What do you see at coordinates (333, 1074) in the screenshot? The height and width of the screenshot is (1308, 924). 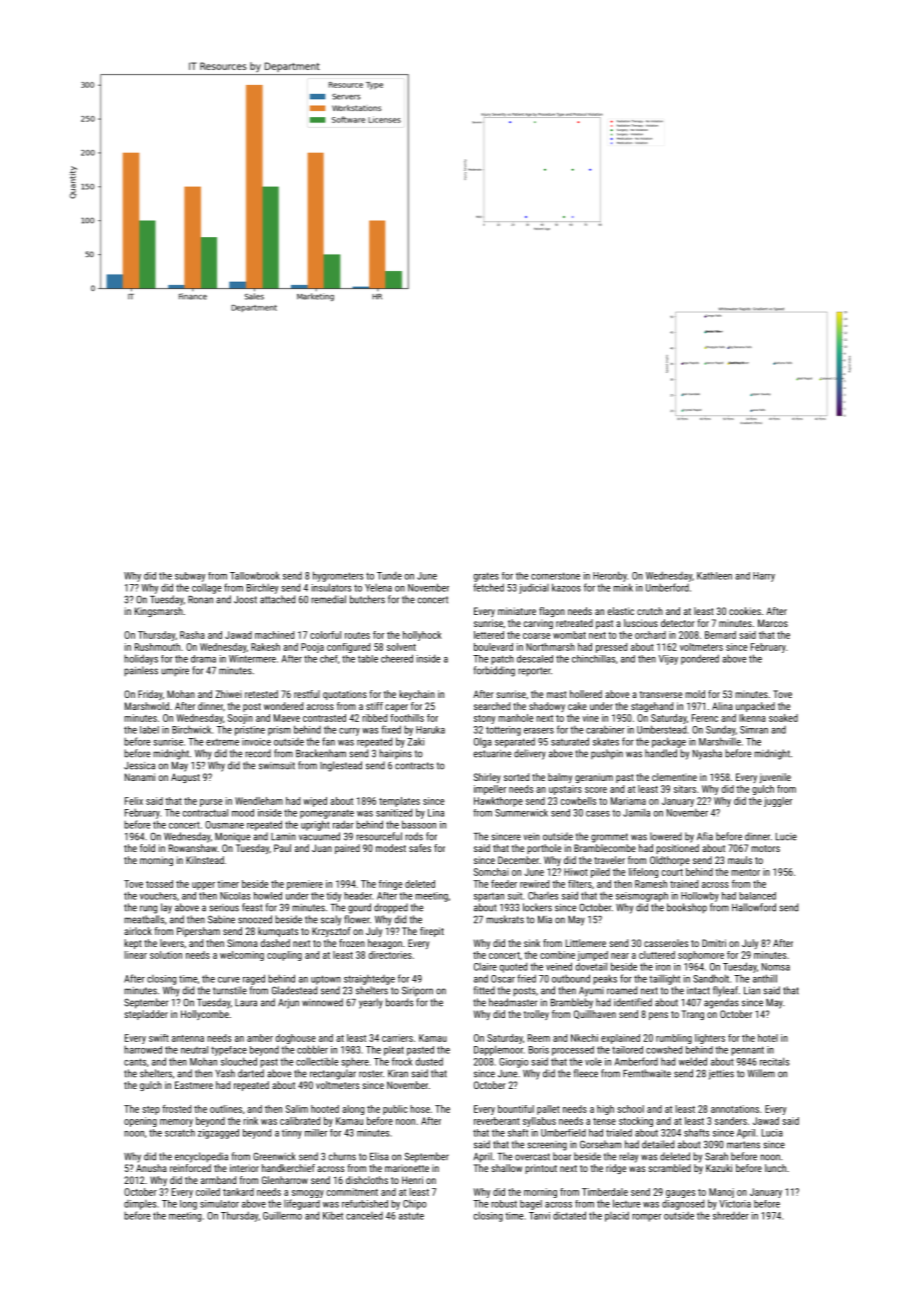 I see `rectangular` at bounding box center [333, 1074].
